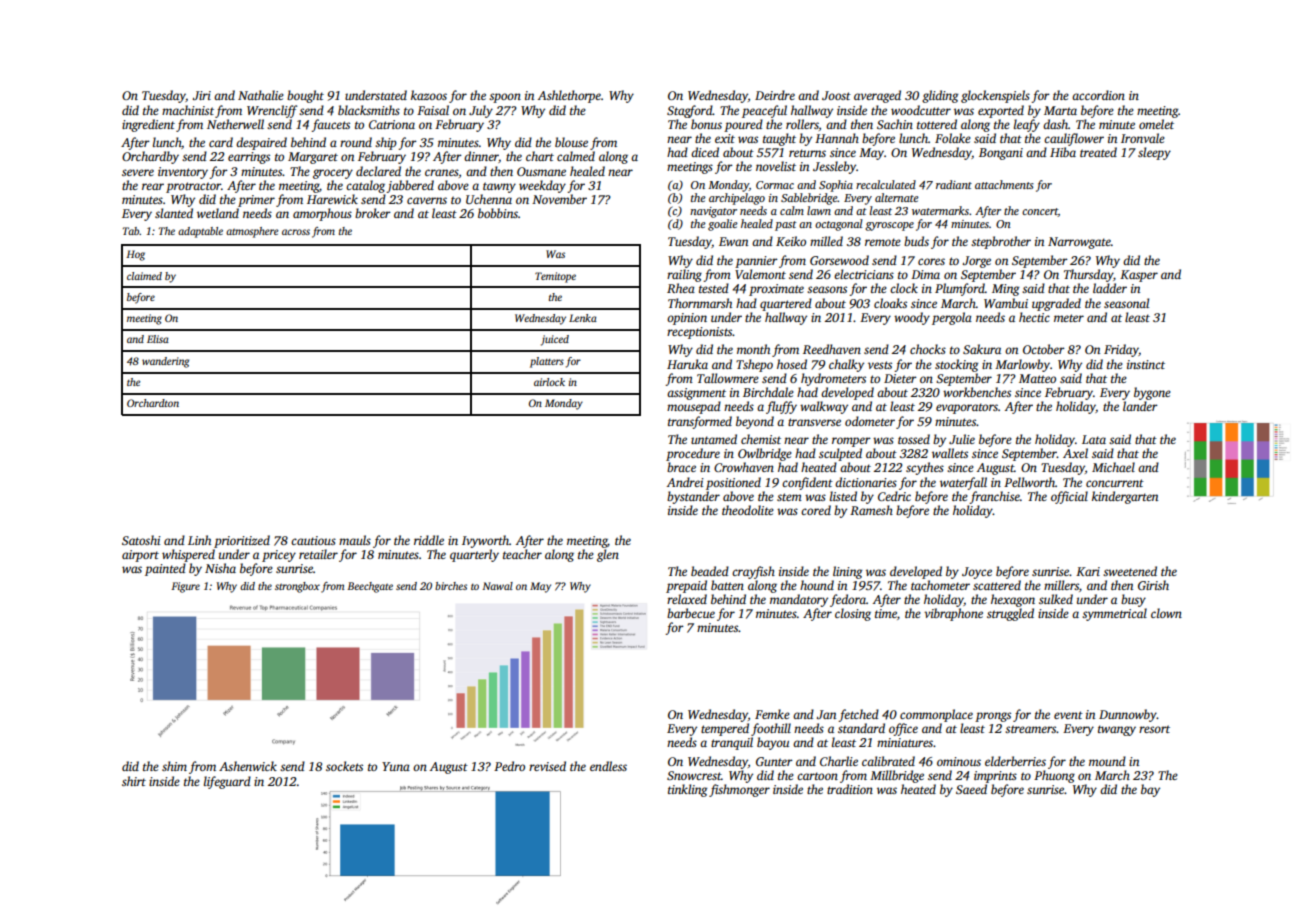  Describe the element at coordinates (1110, 288) in the screenshot. I see `ladder` at that location.
